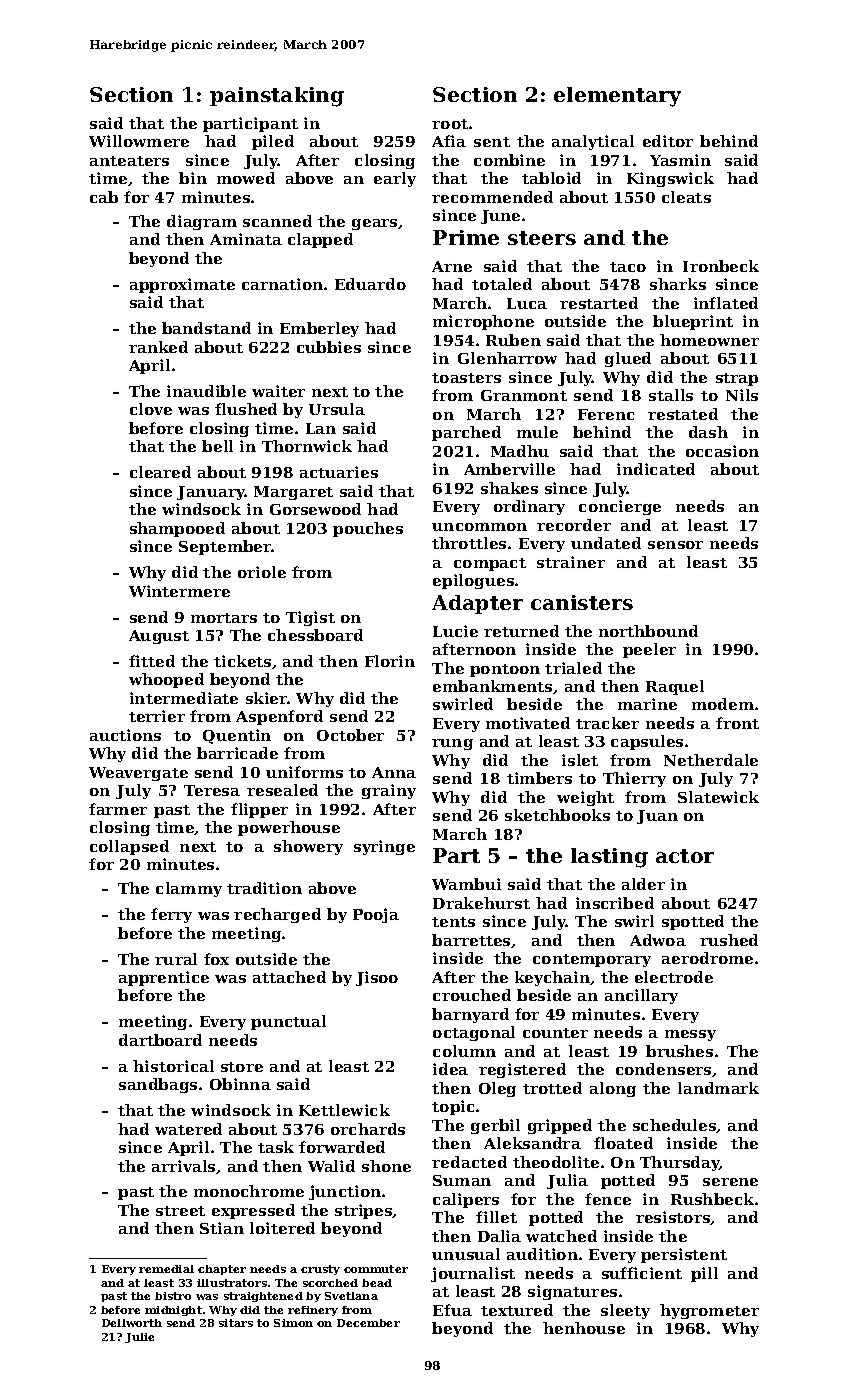  Describe the element at coordinates (680, 160) in the page. I see `Yasmin` at that location.
